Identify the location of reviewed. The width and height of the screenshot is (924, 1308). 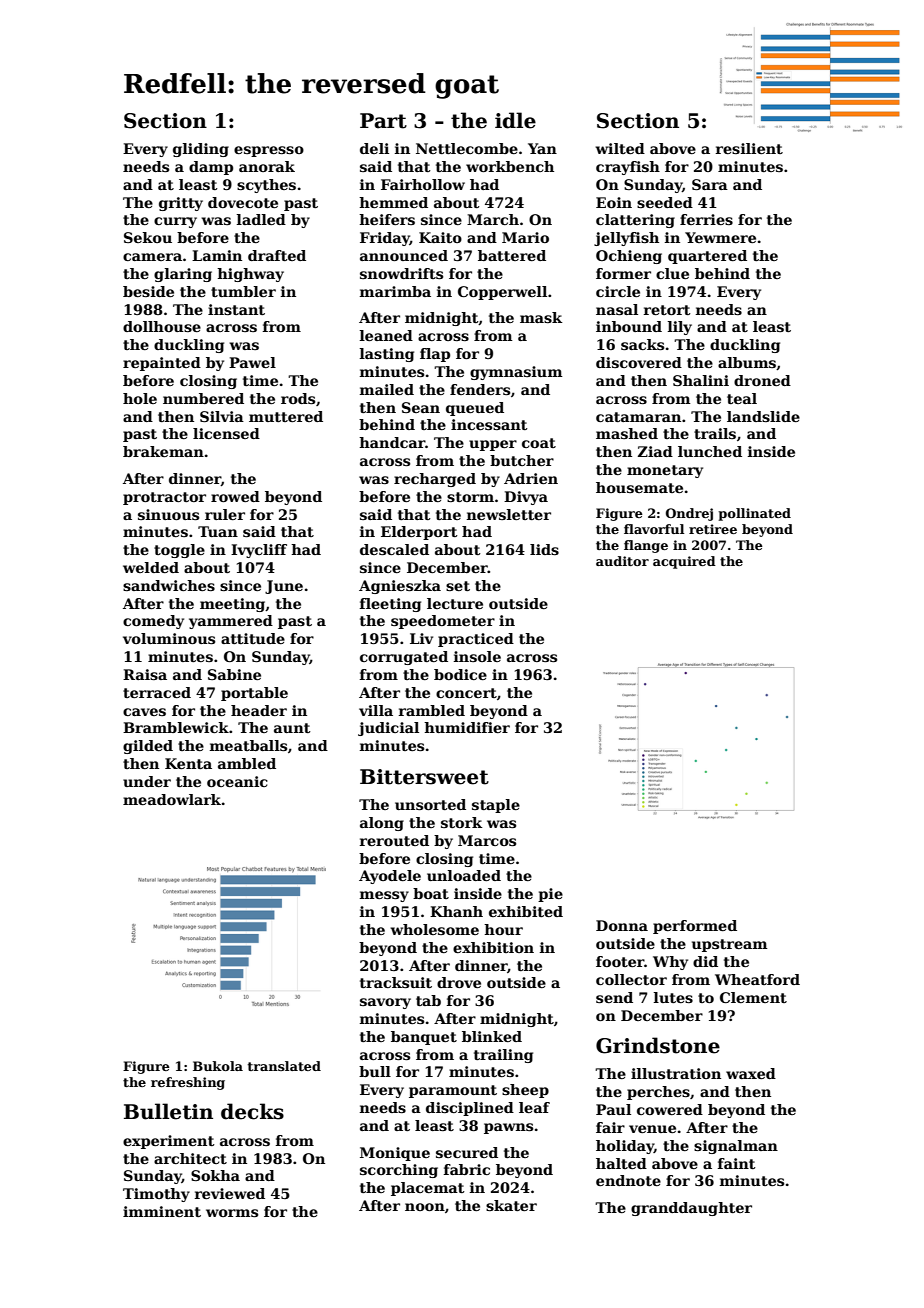
(230, 1193).
